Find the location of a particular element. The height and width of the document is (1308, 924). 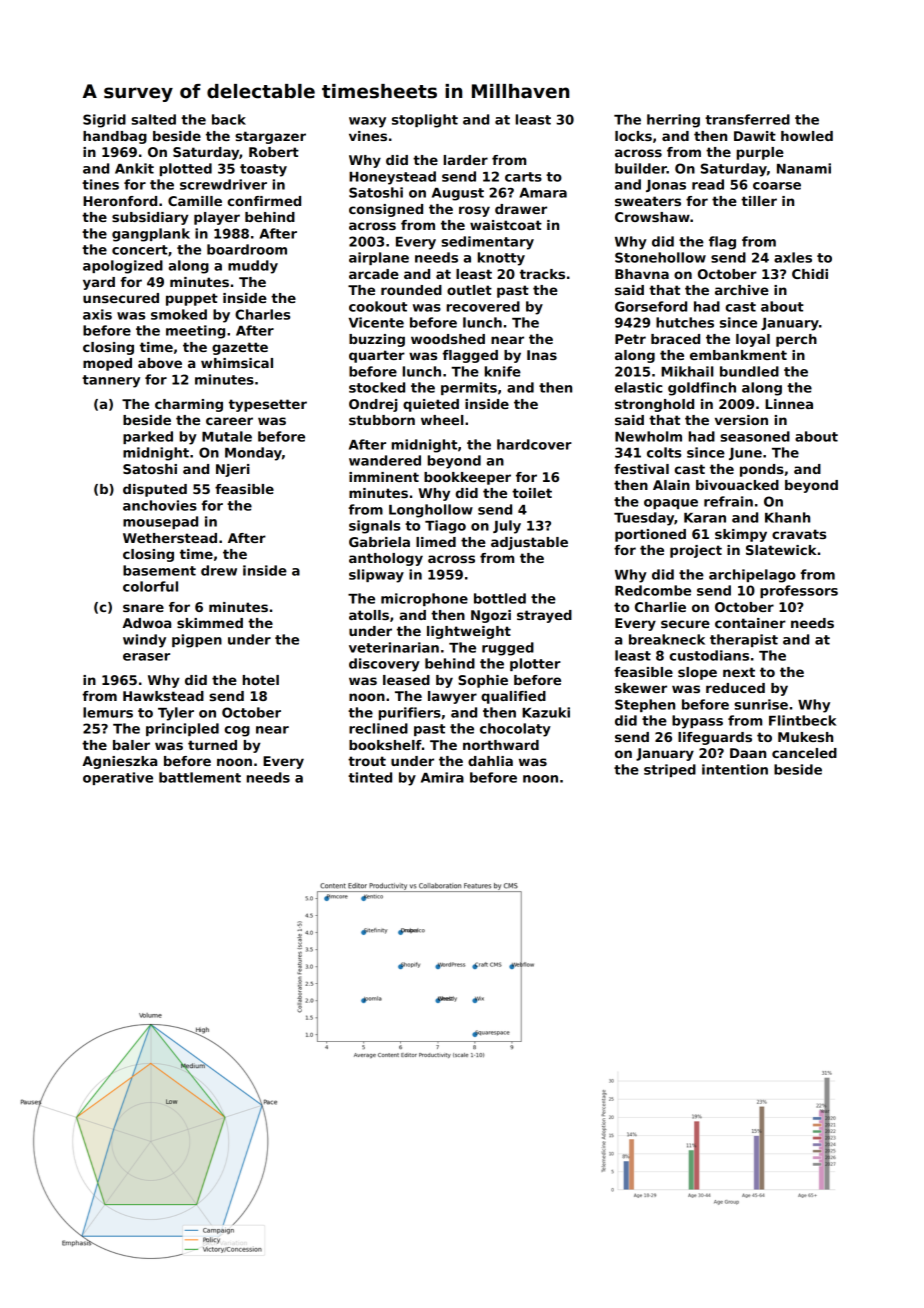

back is located at coordinates (229, 119).
